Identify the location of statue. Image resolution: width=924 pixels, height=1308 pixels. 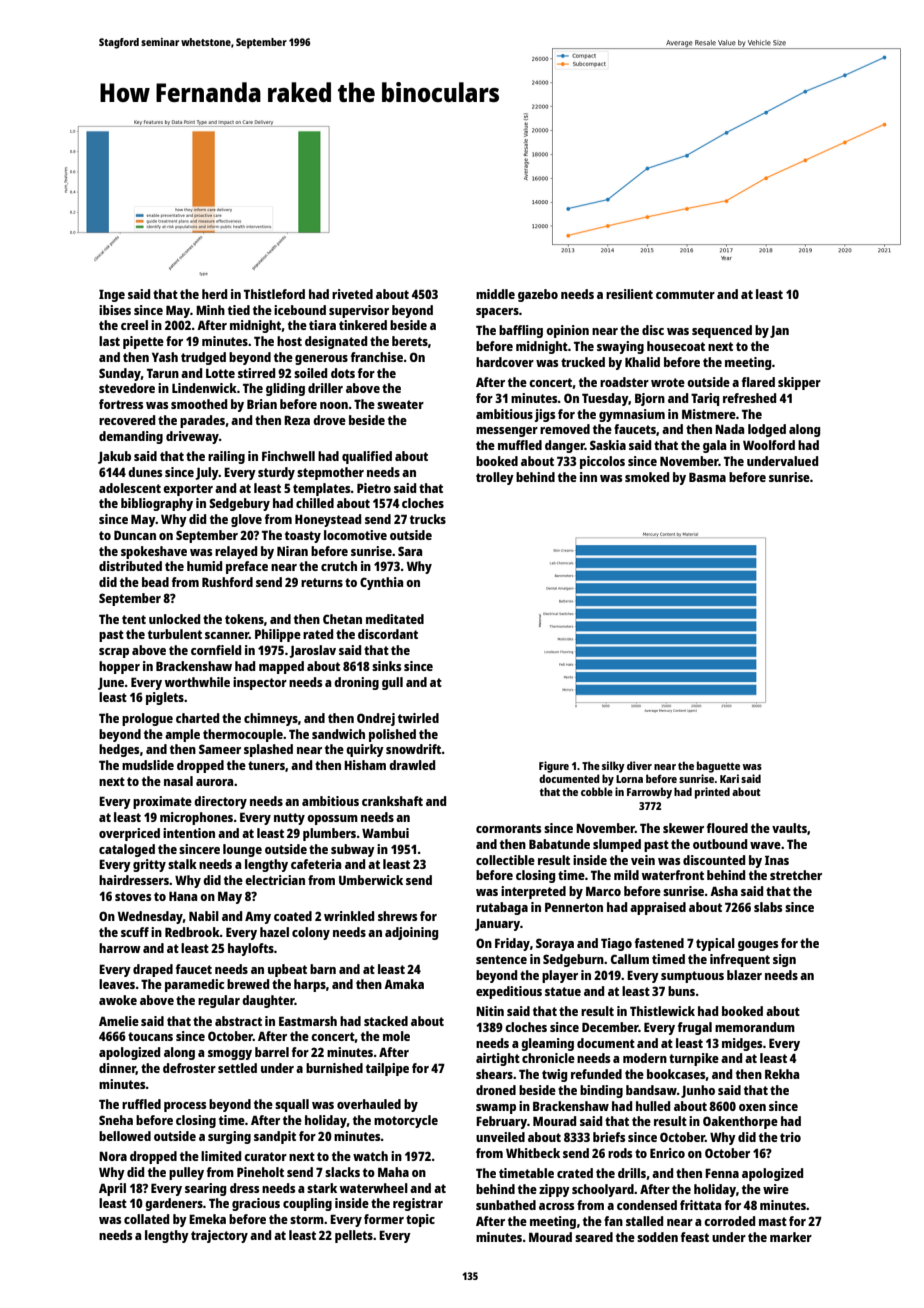
(563, 991).
